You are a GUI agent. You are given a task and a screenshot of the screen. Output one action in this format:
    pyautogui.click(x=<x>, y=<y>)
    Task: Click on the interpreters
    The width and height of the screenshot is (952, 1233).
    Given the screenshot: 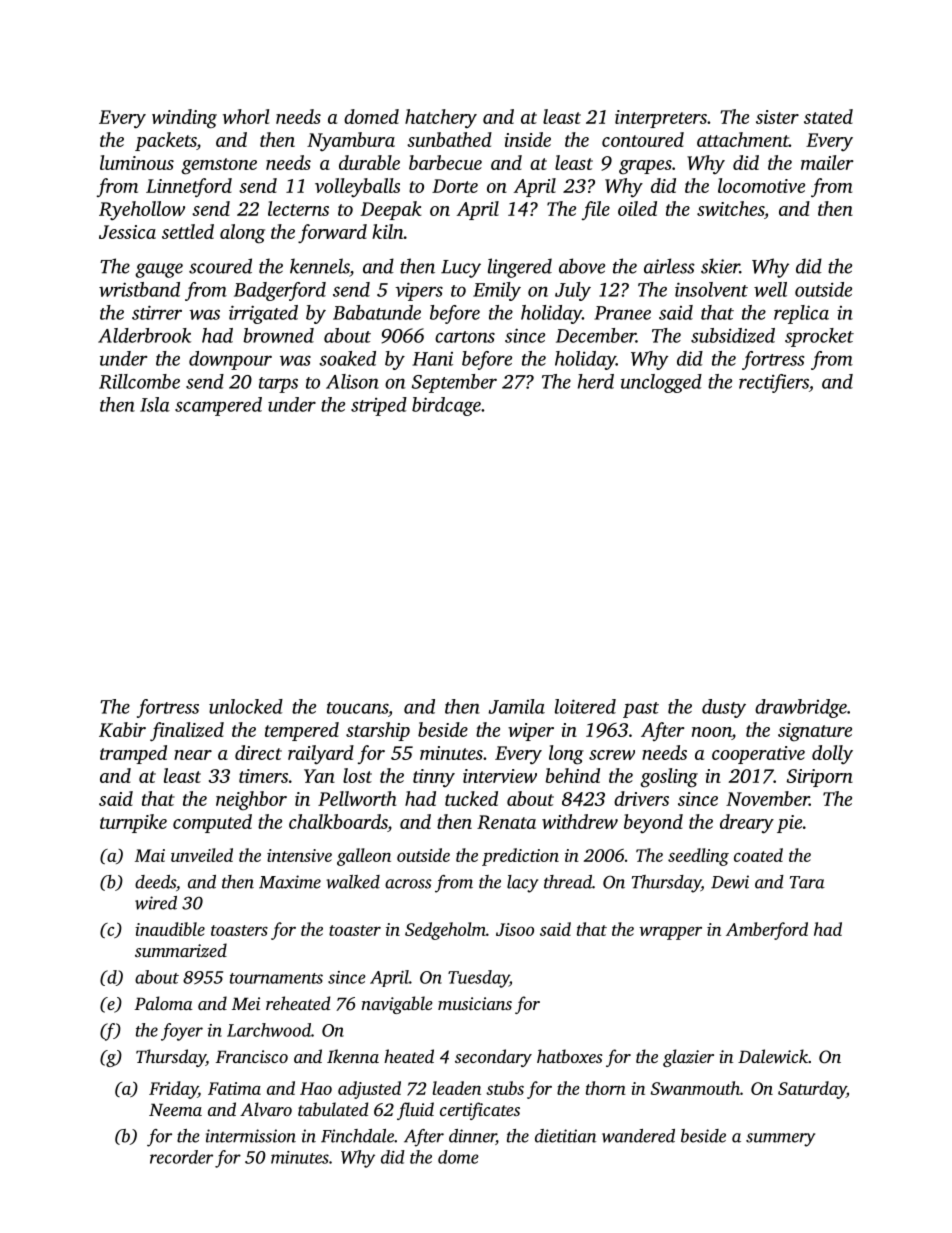 What is the action you would take?
    pyautogui.click(x=661, y=119)
